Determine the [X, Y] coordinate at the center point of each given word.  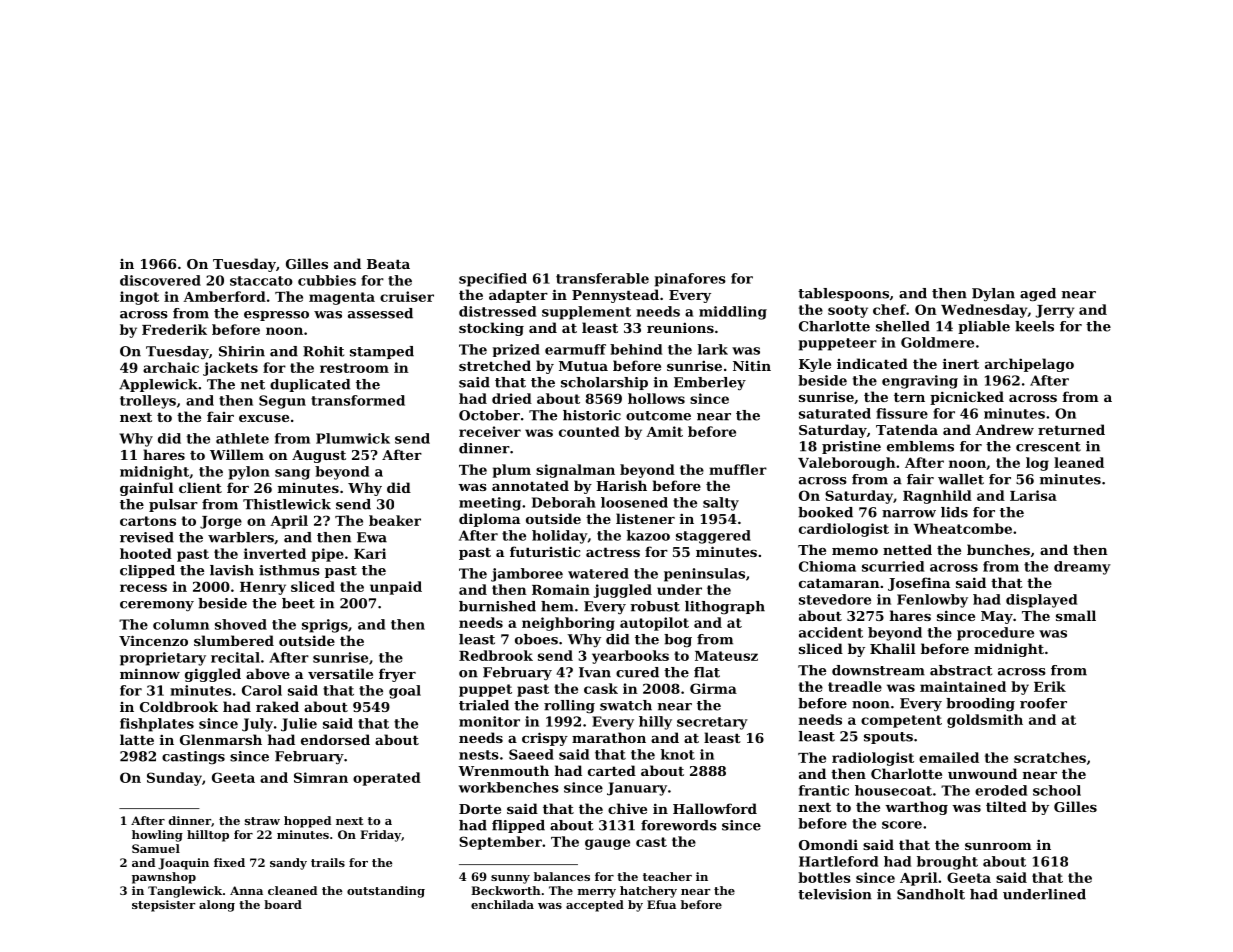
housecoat [893, 790]
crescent [1048, 447]
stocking [491, 329]
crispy [545, 739]
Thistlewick [287, 504]
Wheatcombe [963, 528]
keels [1034, 326]
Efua [661, 904]
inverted [275, 553]
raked [277, 706]
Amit [664, 431]
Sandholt [931, 894]
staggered [713, 537]
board [283, 904]
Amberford [224, 296]
